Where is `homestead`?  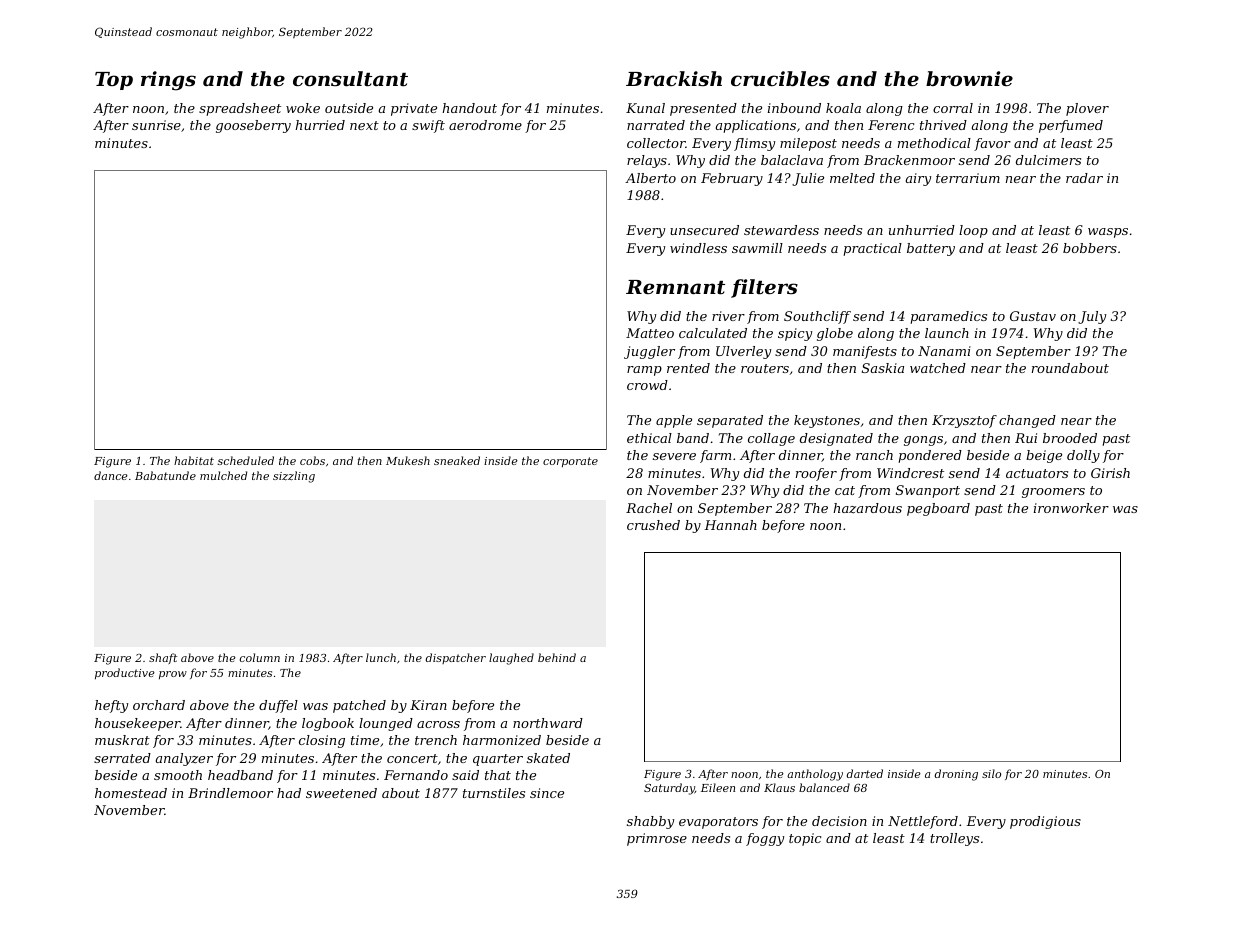 homestead is located at coordinates (131, 793).
